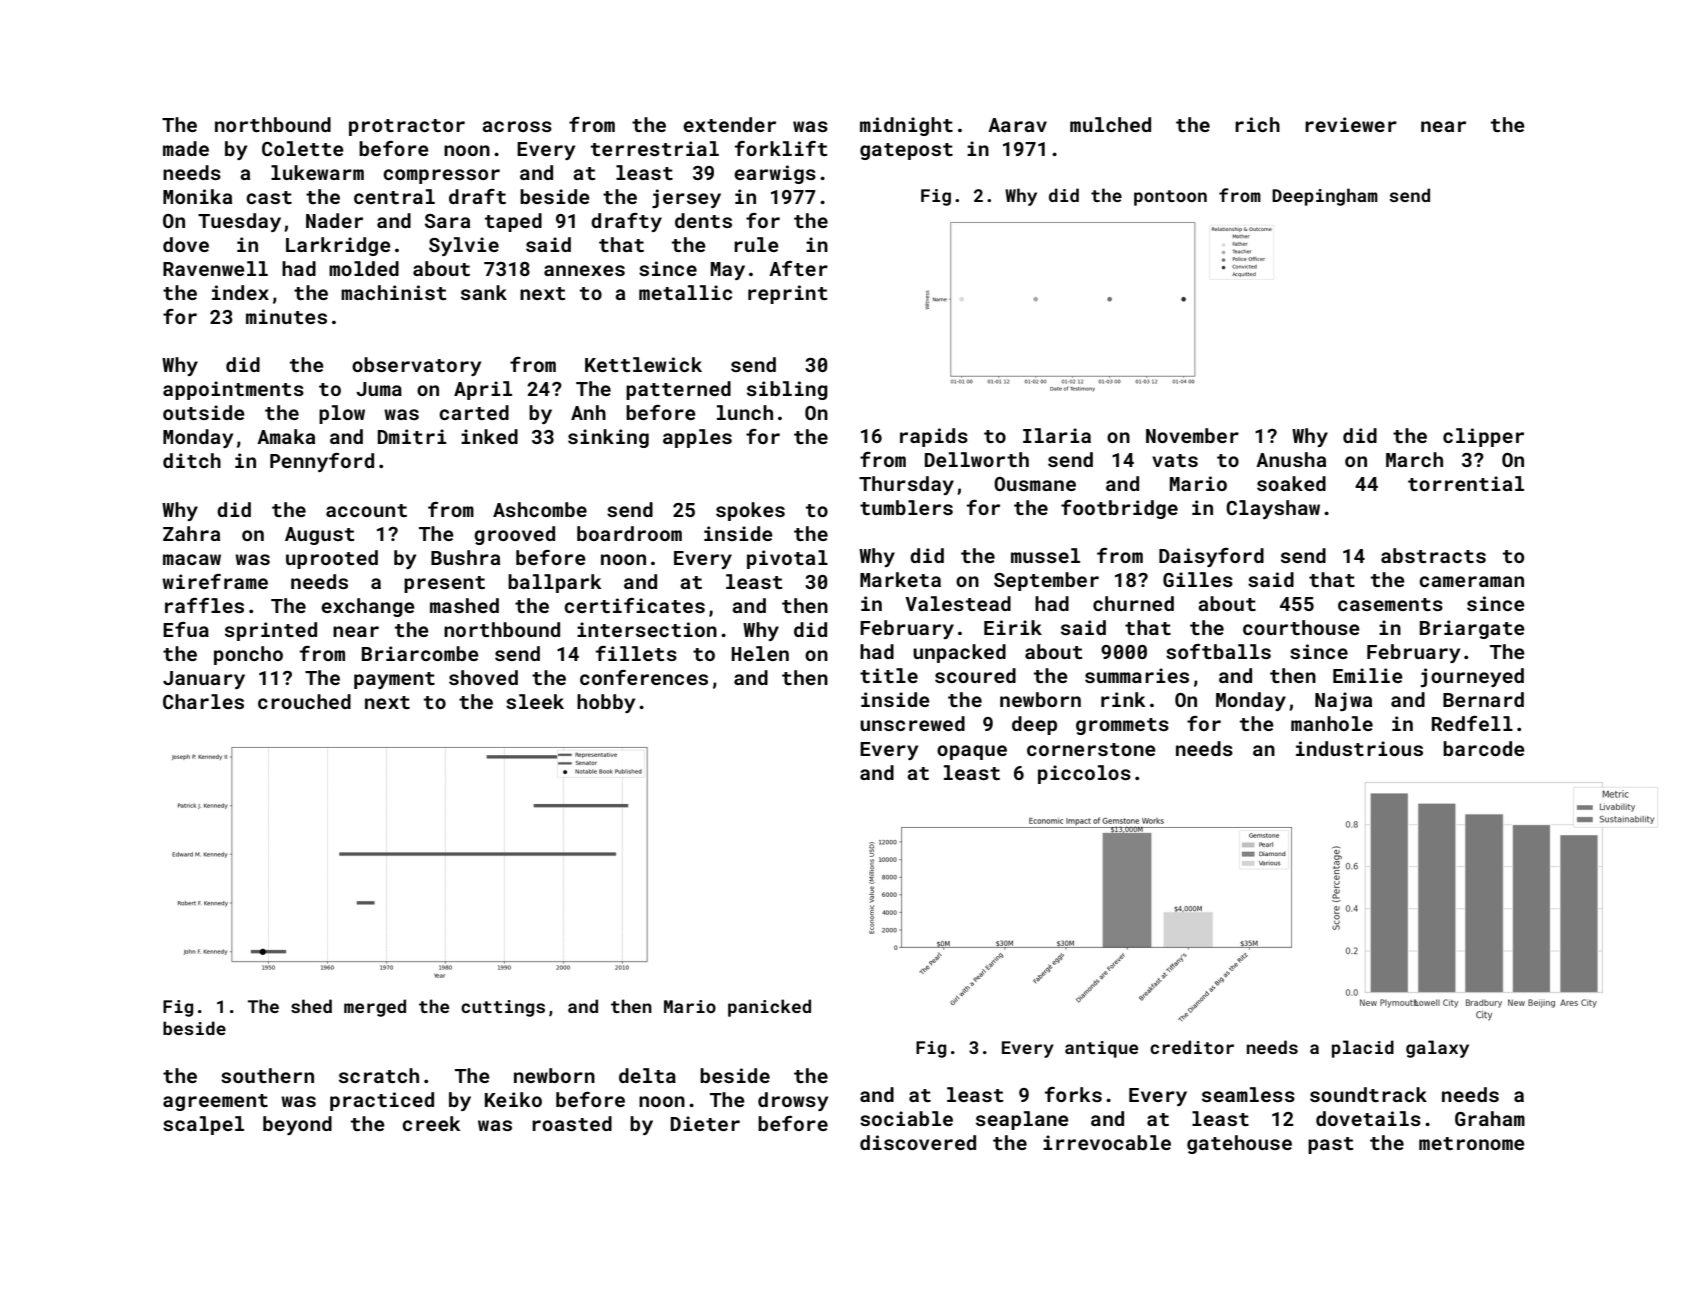 The image size is (1688, 1304). What do you see at coordinates (697, 438) in the image?
I see `apples` at bounding box center [697, 438].
